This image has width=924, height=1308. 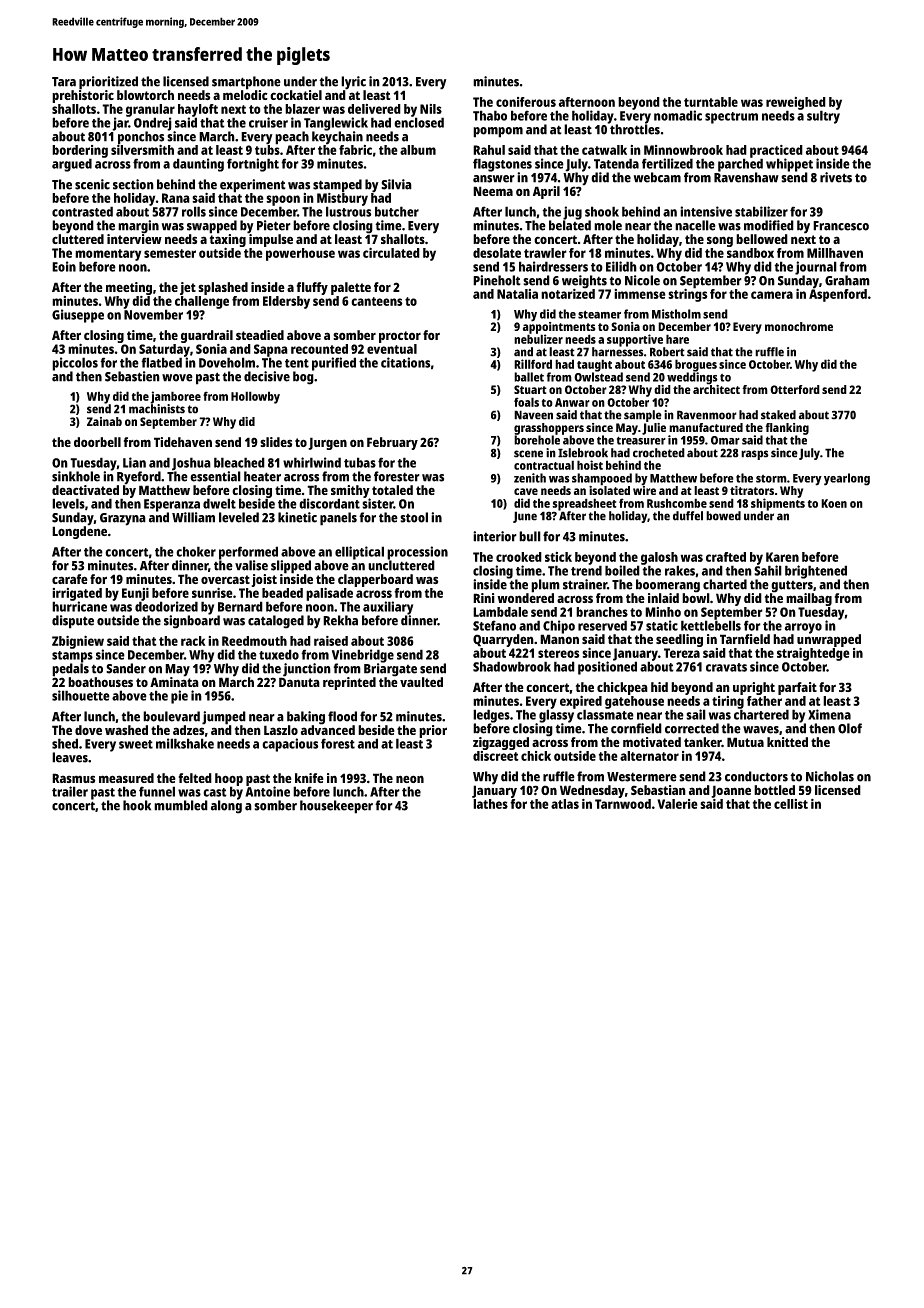 I want to click on Pineholt, so click(x=497, y=280).
